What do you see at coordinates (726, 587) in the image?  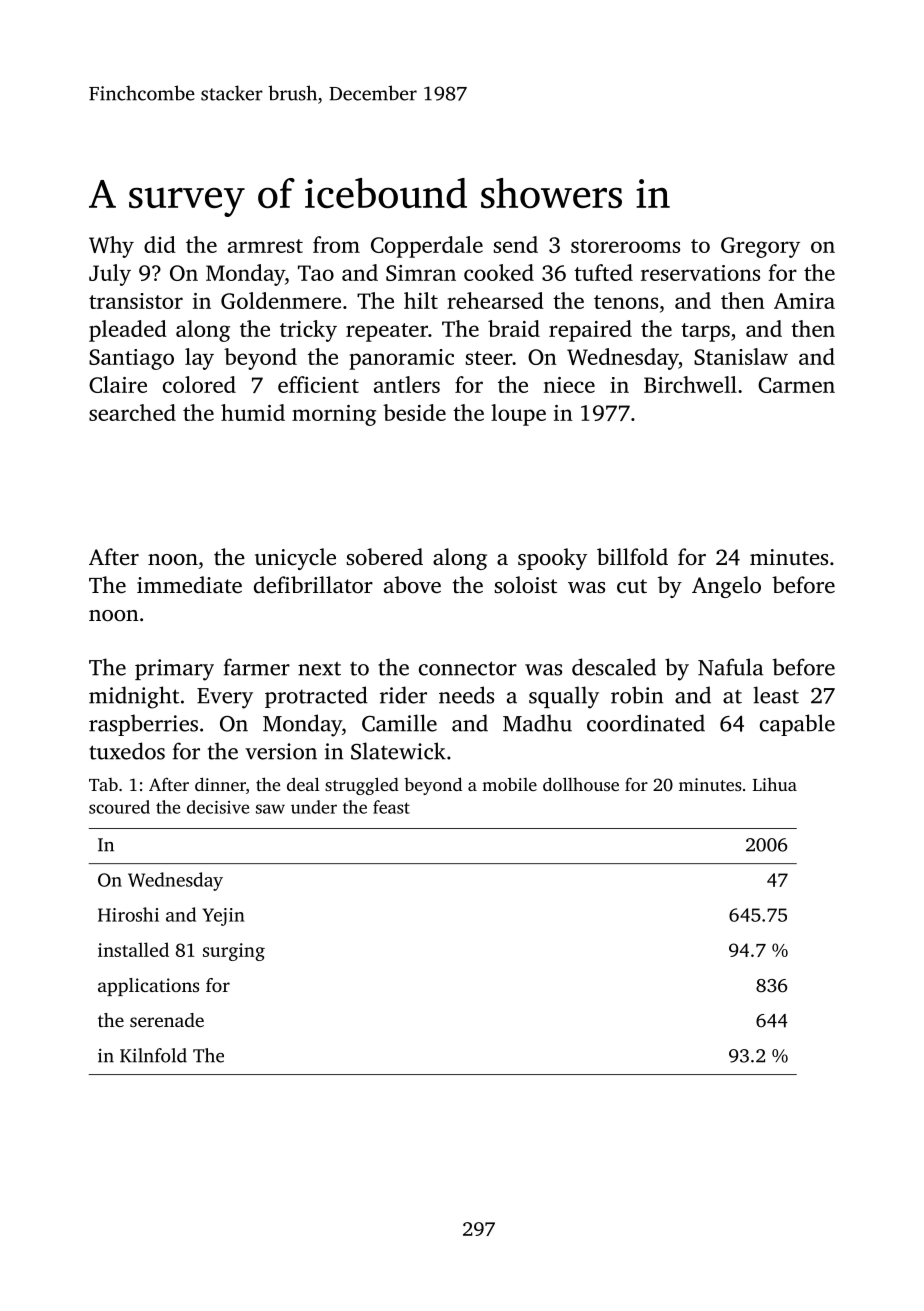 I see `Angelo` at bounding box center [726, 587].
